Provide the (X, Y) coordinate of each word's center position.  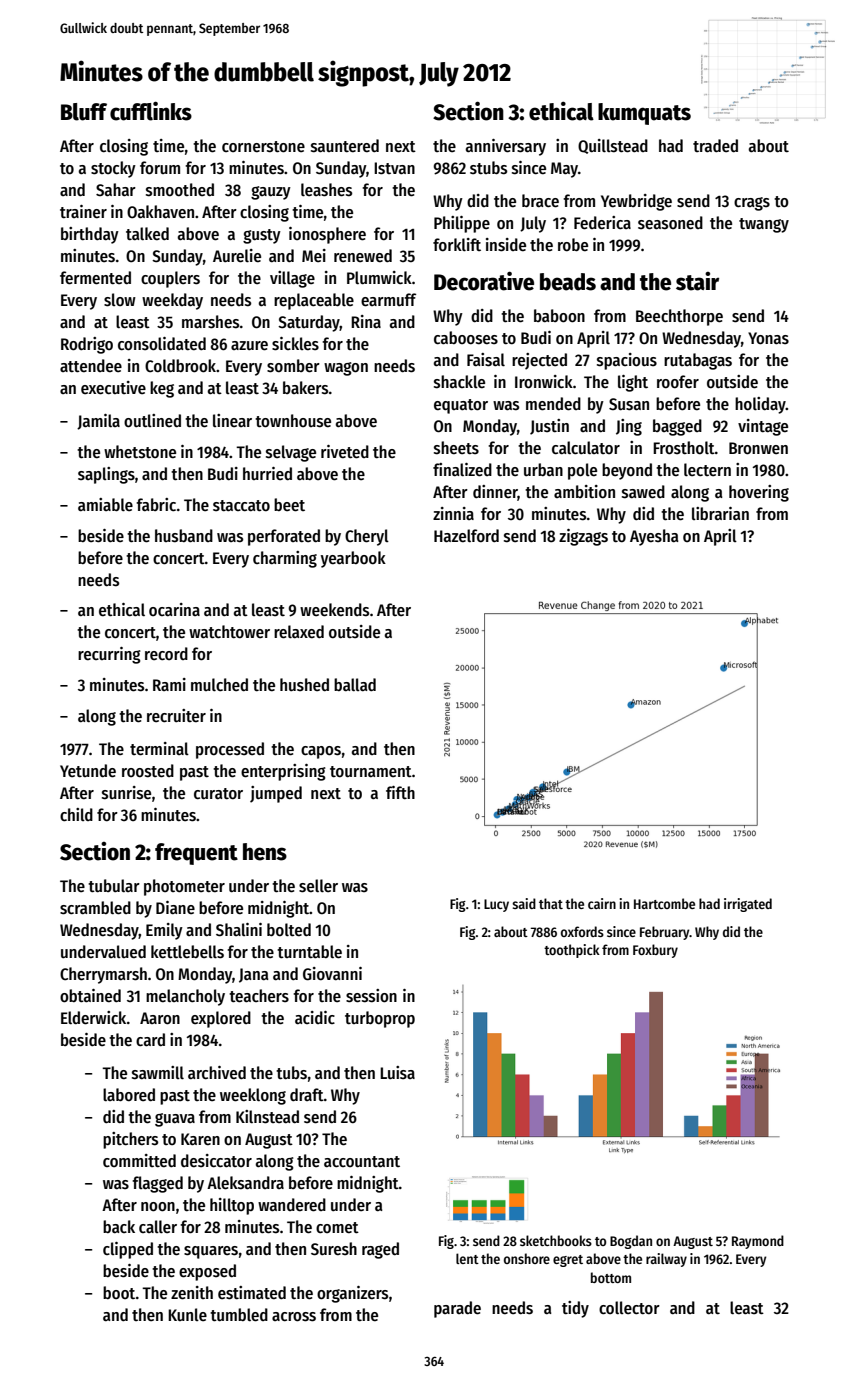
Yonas (768, 338)
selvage (291, 453)
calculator (586, 448)
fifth (400, 792)
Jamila (98, 422)
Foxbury (655, 951)
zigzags (583, 537)
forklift (457, 245)
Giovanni (332, 974)
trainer (83, 212)
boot (119, 1292)
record (166, 654)
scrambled (95, 908)
